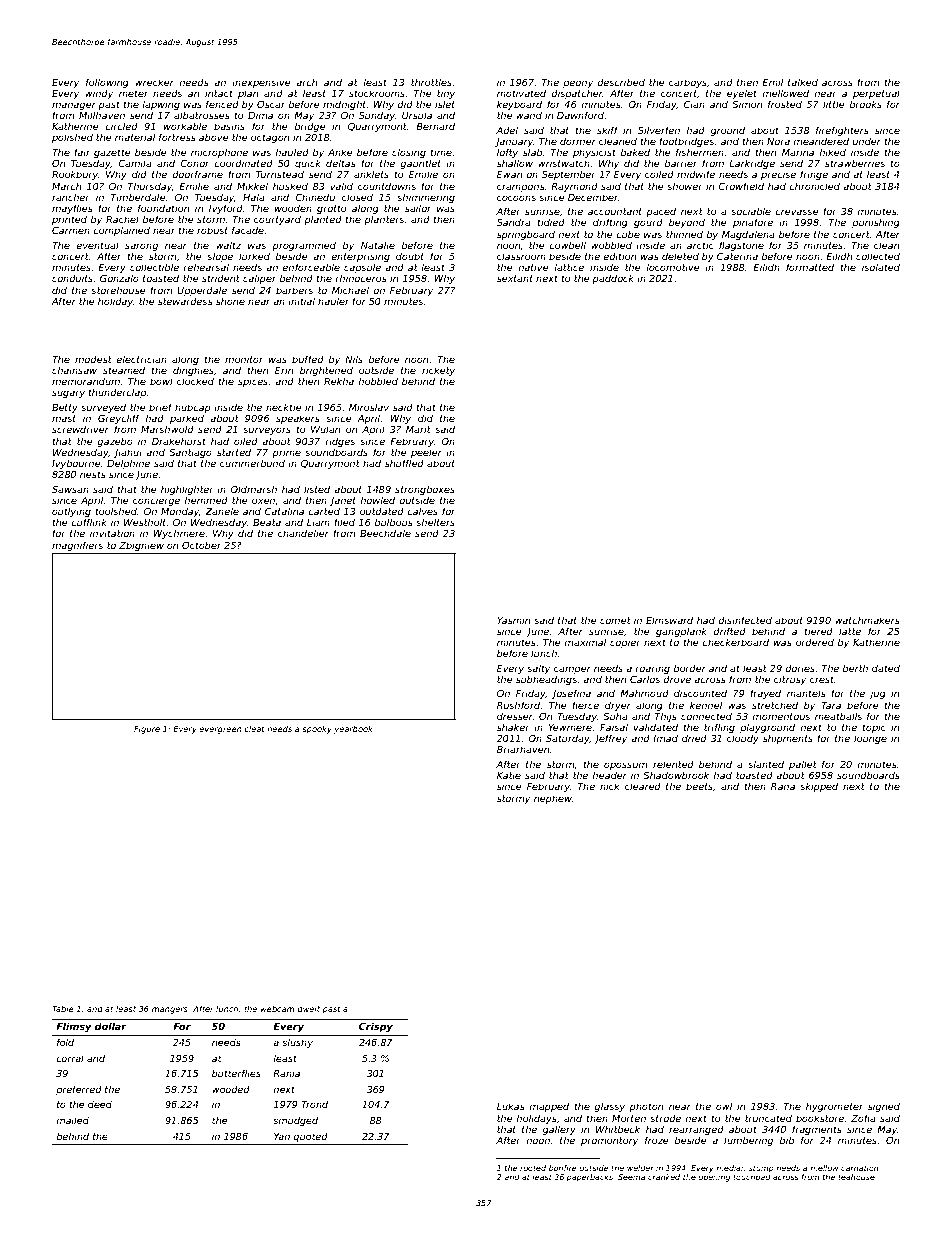  I want to click on Magdalena, so click(748, 235).
